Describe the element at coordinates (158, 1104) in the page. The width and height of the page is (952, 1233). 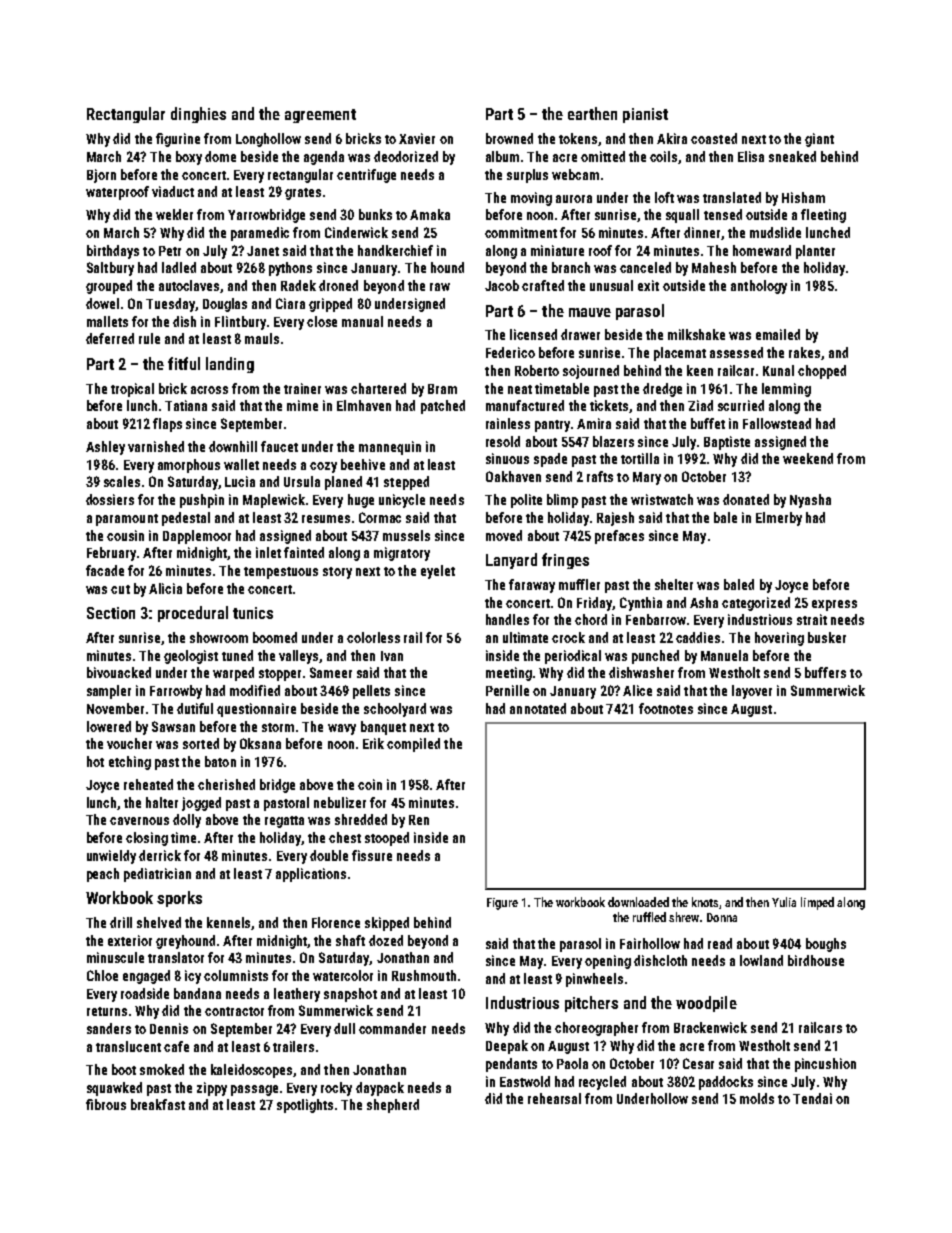
I see `breakfast` at that location.
